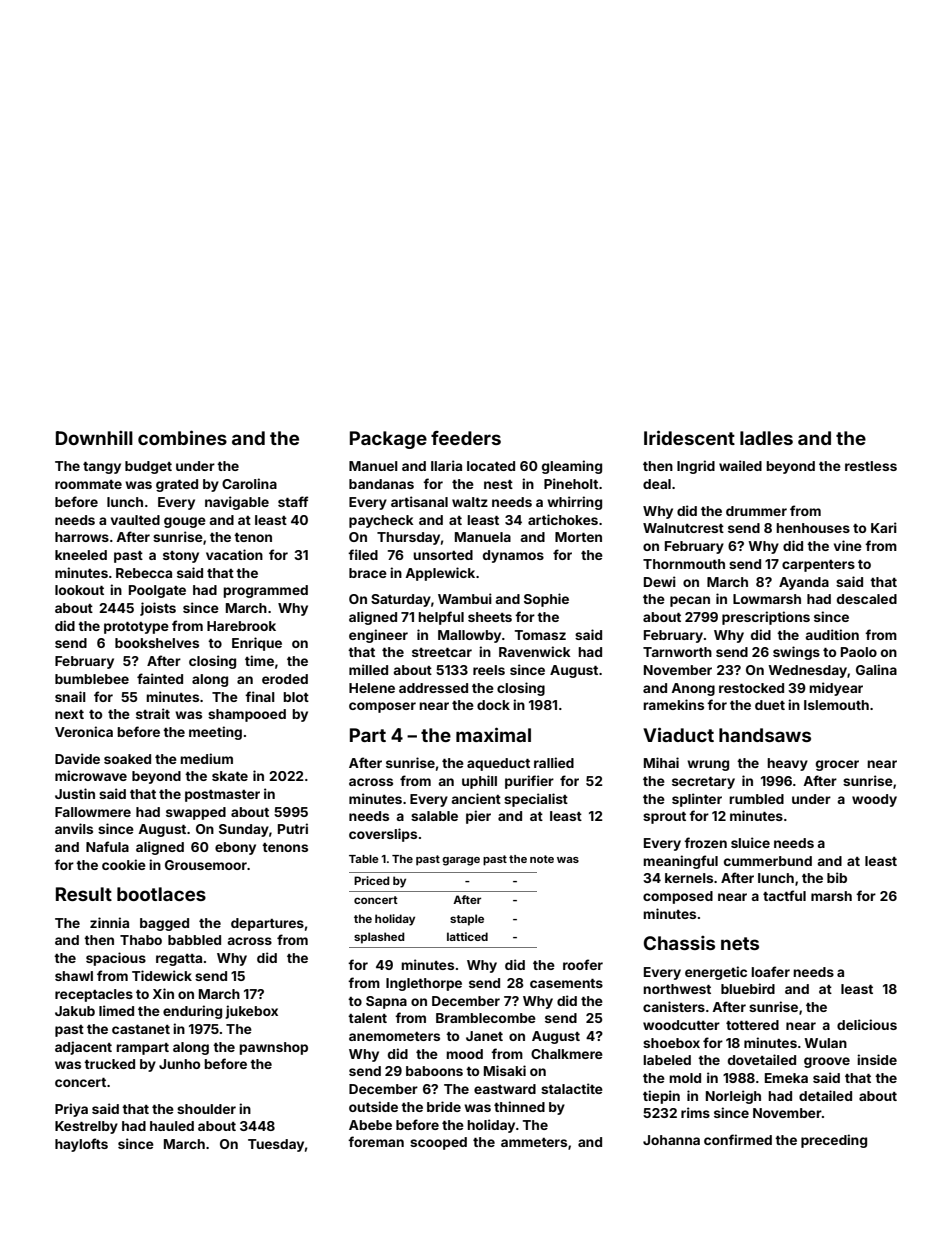 The height and width of the image is (1233, 952). Describe the element at coordinates (534, 1142) in the image. I see `ammeters` at that location.
